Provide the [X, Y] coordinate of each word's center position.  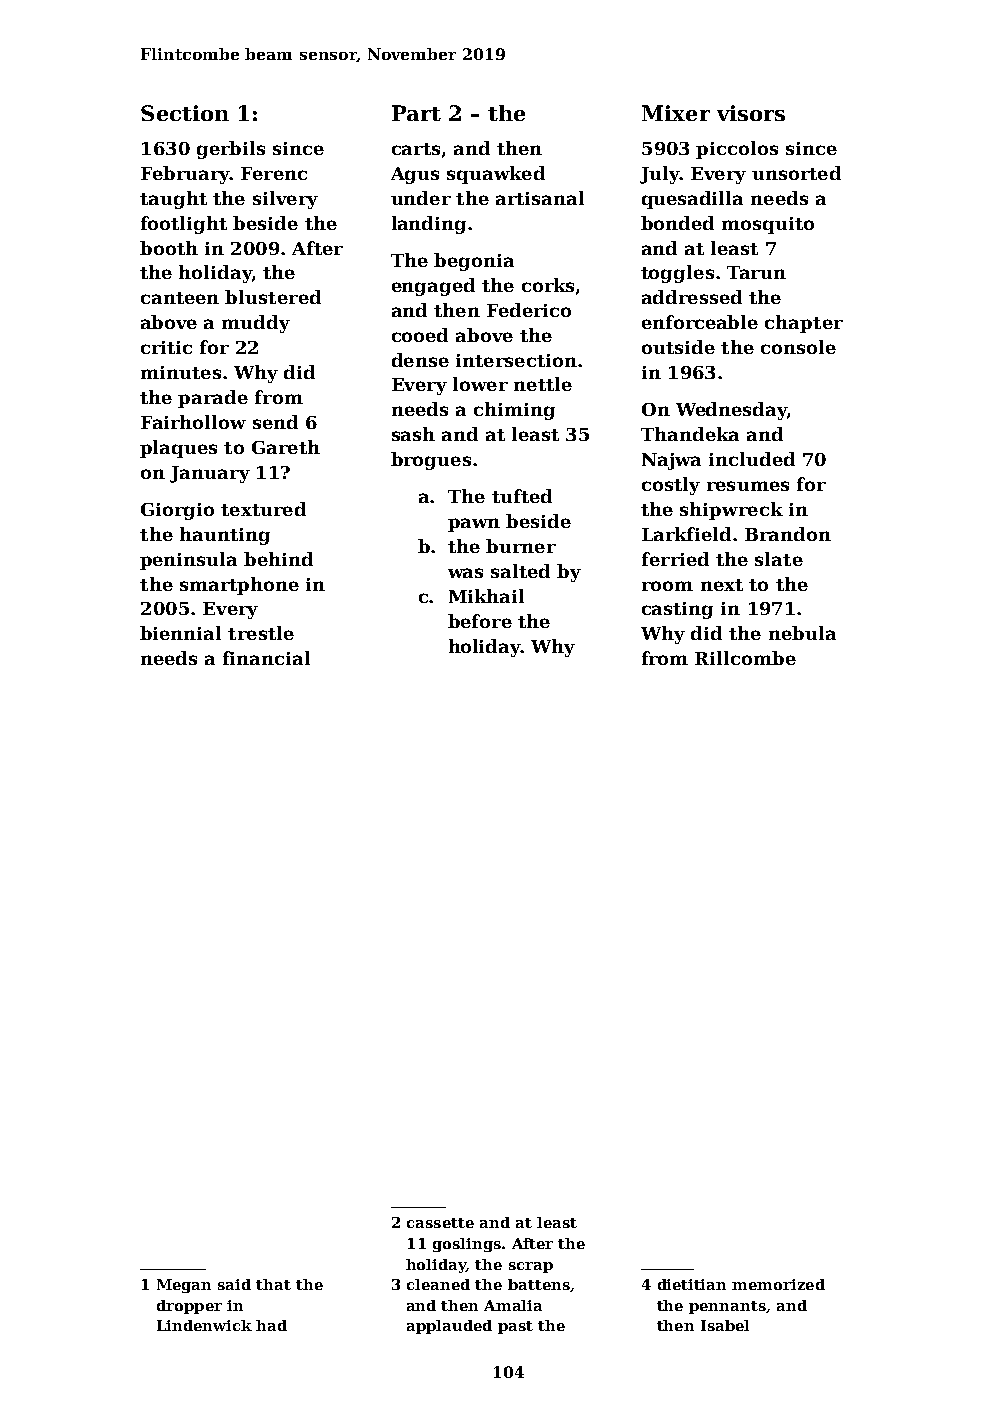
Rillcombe [745, 658]
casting [677, 610]
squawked [496, 175]
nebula [802, 633]
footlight [184, 225]
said [234, 1284]
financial [266, 658]
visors [751, 113]
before [480, 621]
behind [278, 559]
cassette [440, 1223]
